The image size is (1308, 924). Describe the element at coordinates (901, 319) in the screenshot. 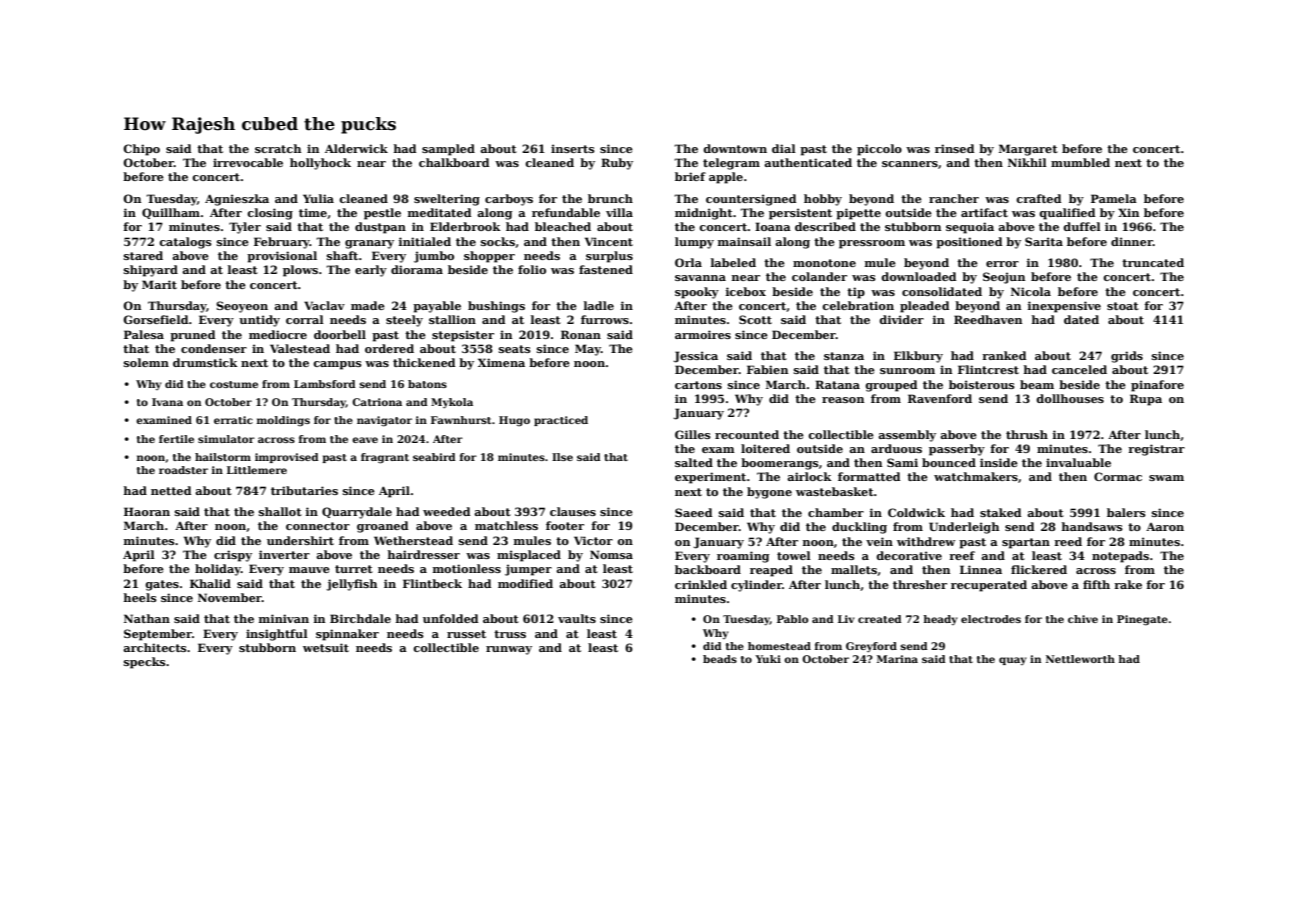

I see `divider` at that location.
